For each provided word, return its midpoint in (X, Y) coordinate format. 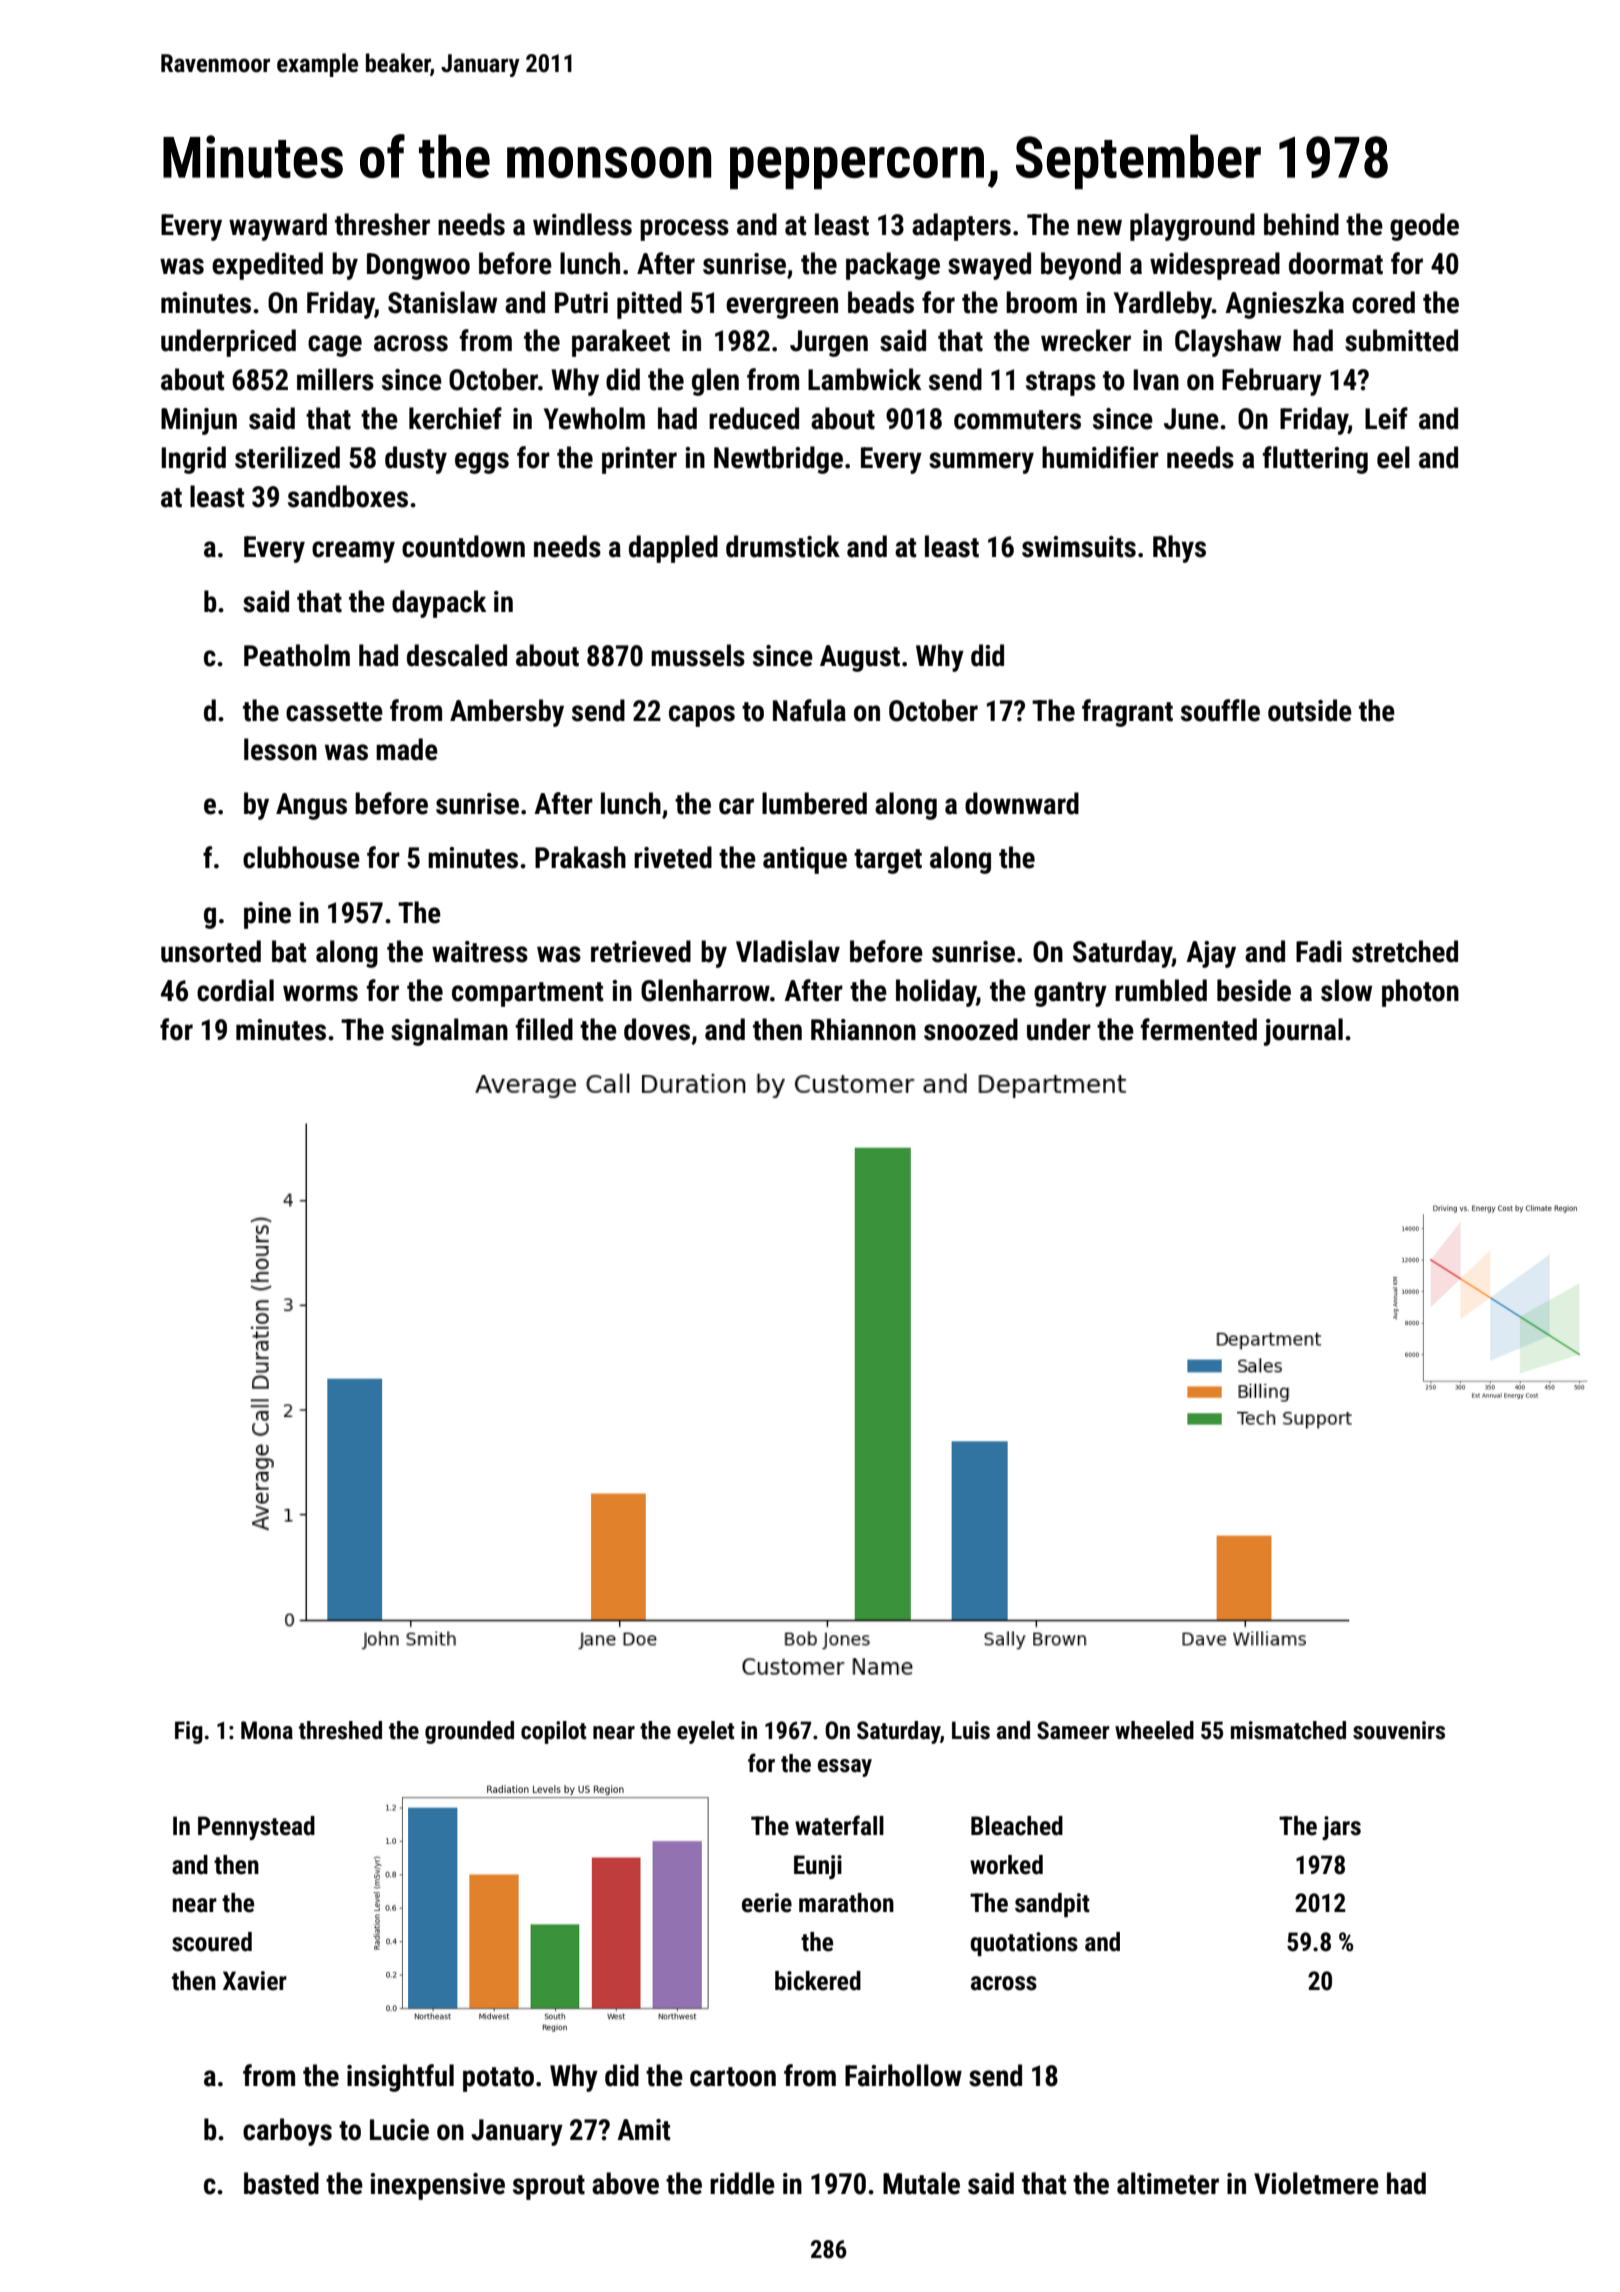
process (684, 230)
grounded (469, 1732)
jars (1341, 1828)
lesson (280, 749)
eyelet (706, 1732)
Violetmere (1316, 2183)
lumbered (814, 803)
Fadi (1319, 951)
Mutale (921, 2183)
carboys (287, 2132)
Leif (1386, 418)
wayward (278, 227)
